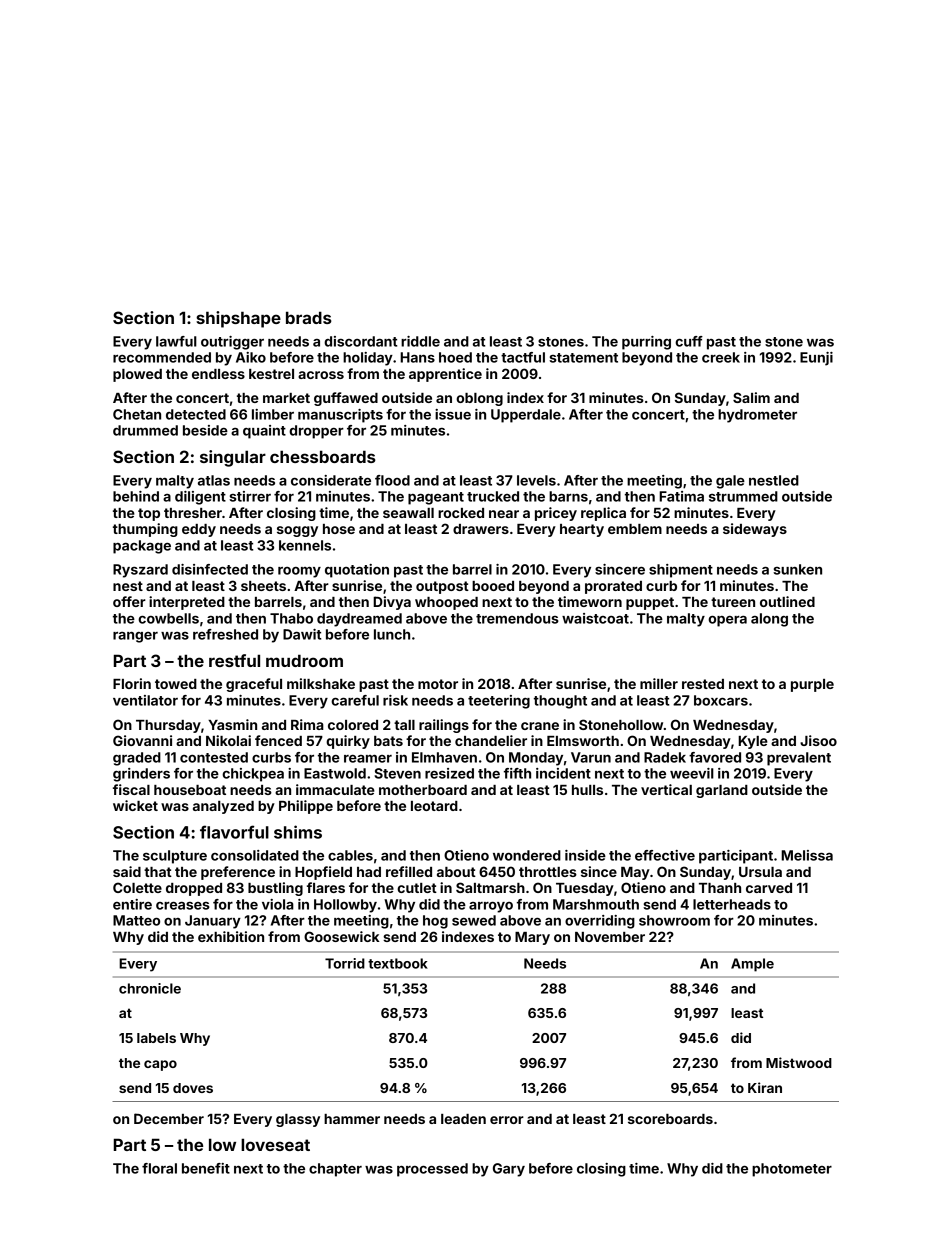 This document has width=952, height=1233. What do you see at coordinates (681, 496) in the document?
I see `Fatima` at bounding box center [681, 496].
